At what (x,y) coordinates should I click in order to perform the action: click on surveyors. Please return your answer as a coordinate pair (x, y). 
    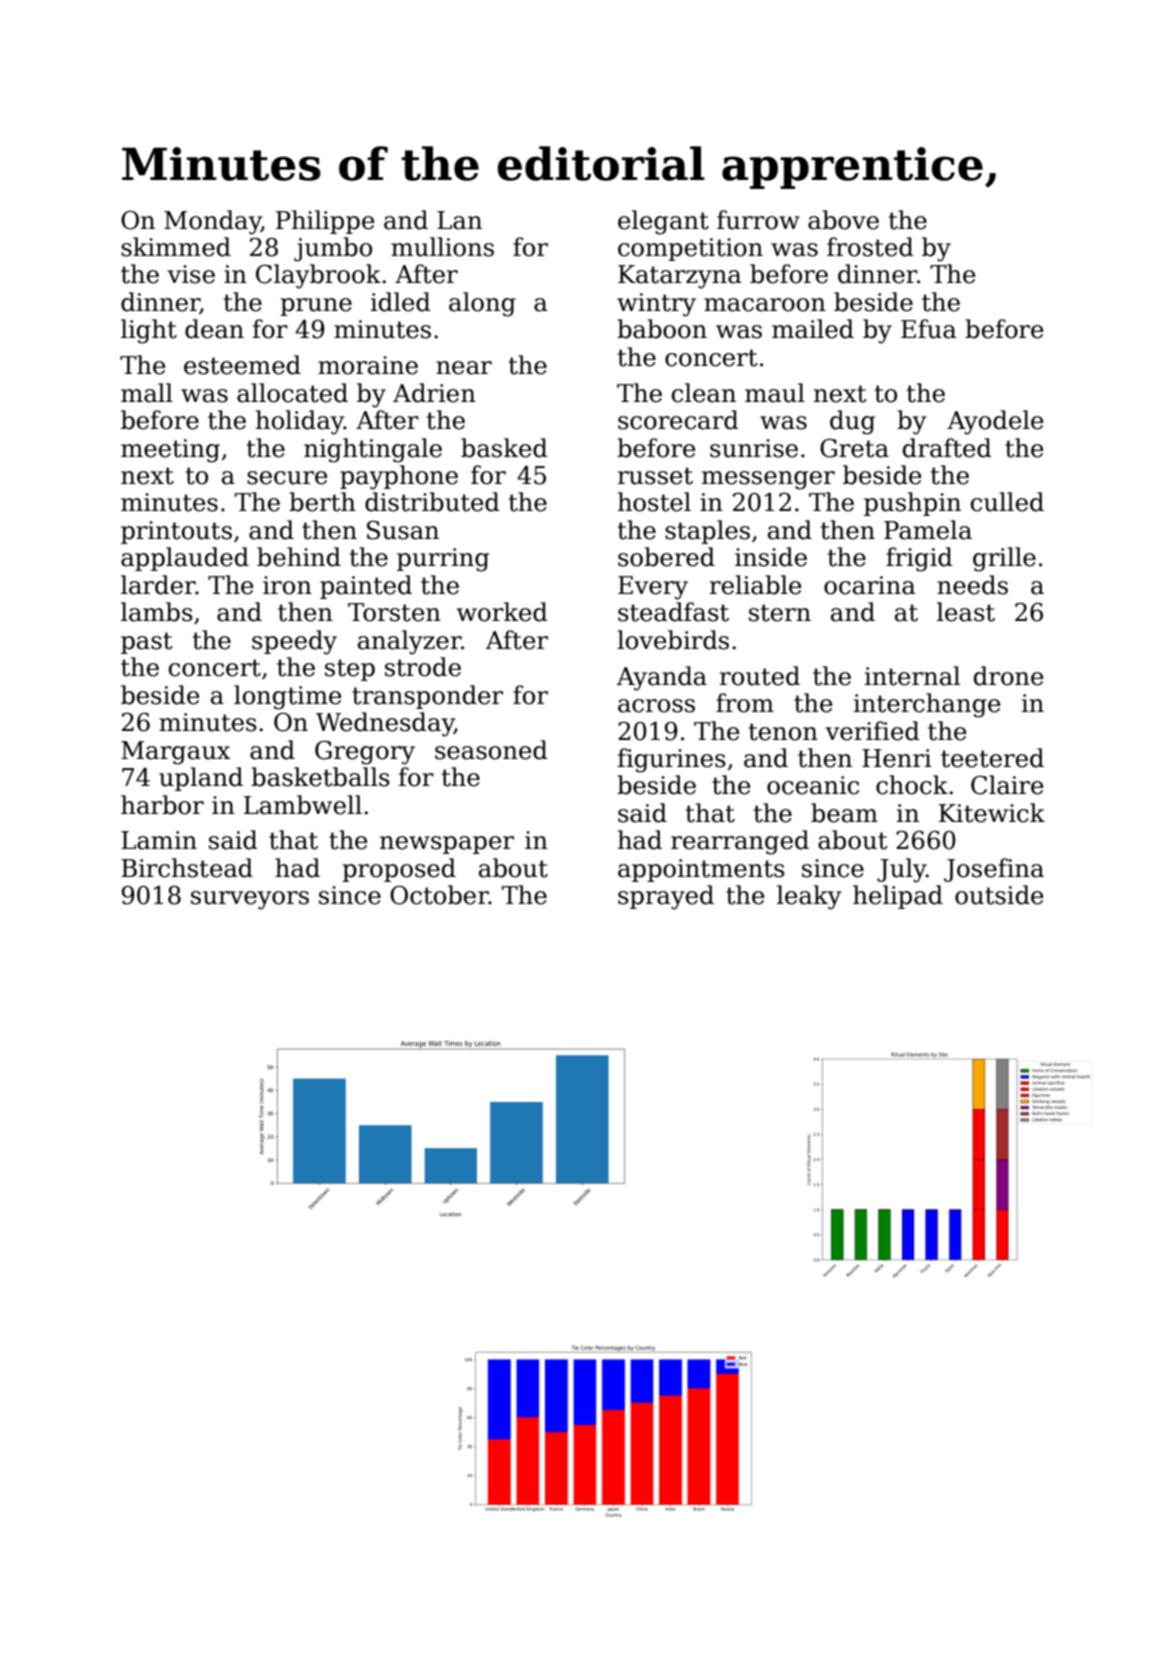
    Looking at the image, I should click on (250, 900).
